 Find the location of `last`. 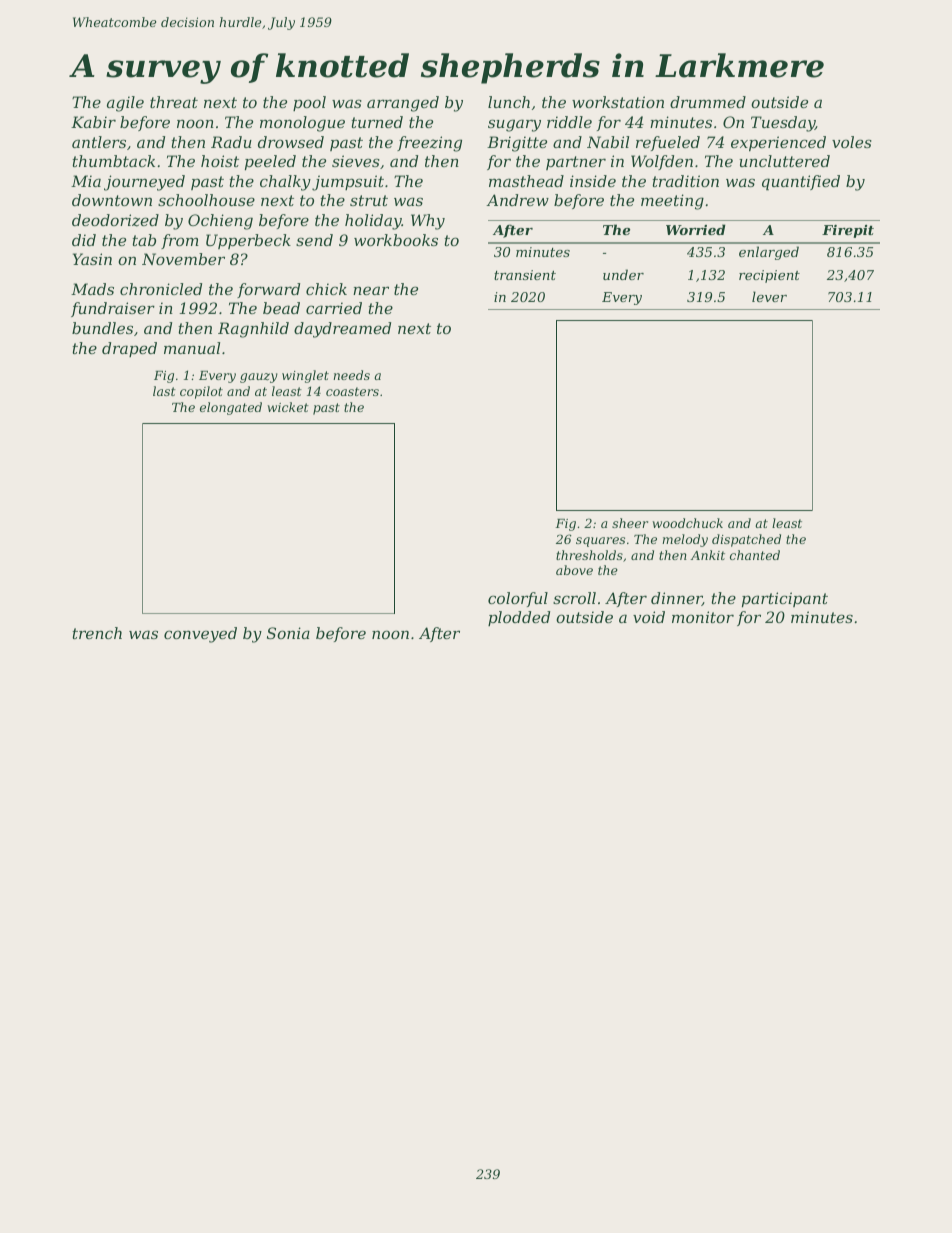

last is located at coordinates (164, 391).
